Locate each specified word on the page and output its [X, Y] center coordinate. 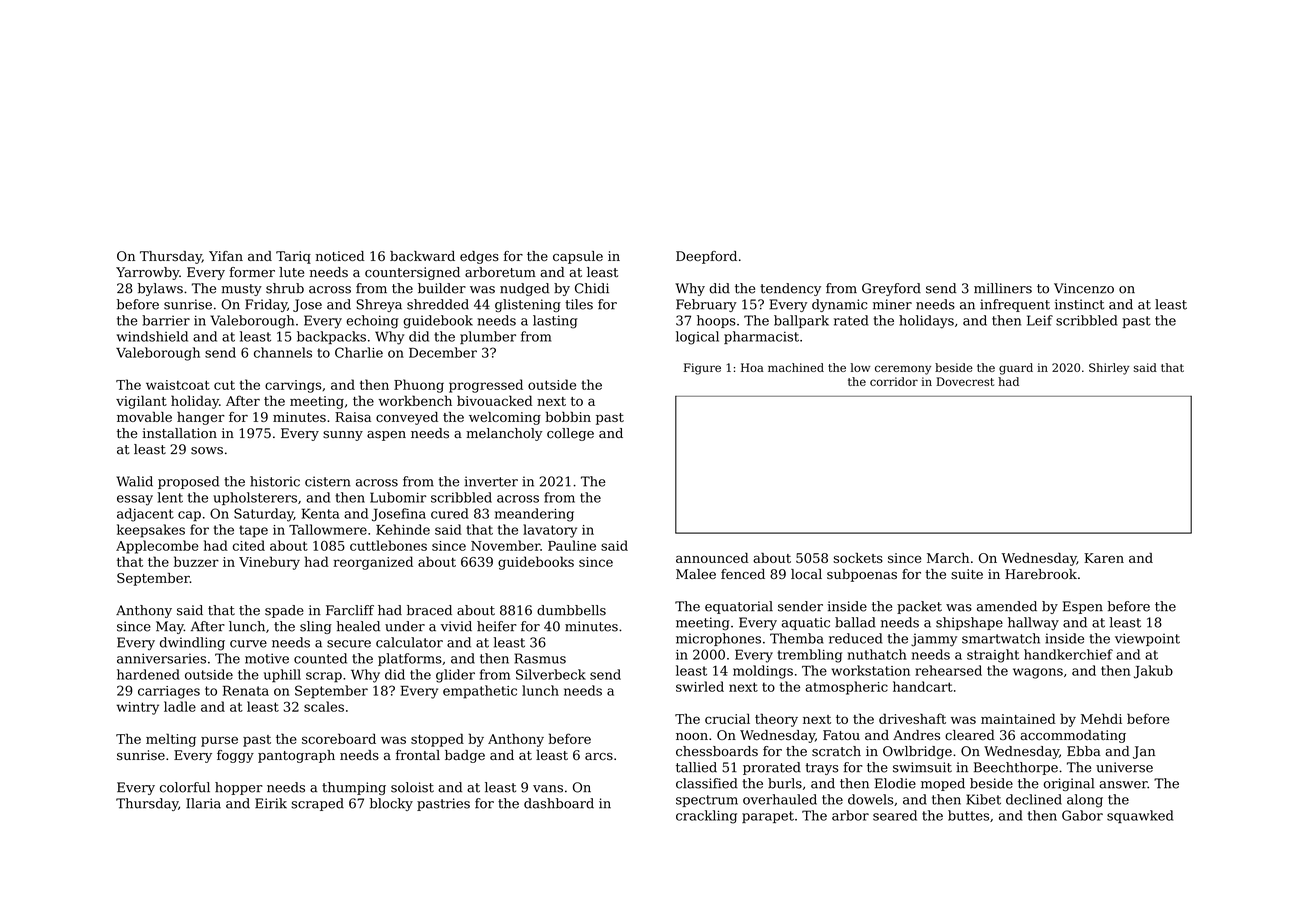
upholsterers [255, 498]
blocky [391, 804]
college [570, 434]
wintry [138, 708]
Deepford [706, 257]
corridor [894, 381]
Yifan [226, 256]
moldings [763, 672]
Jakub [1153, 672]
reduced [855, 638]
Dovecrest [965, 381]
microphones [718, 639]
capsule [578, 257]
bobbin [568, 417]
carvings [293, 386]
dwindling [192, 644]
